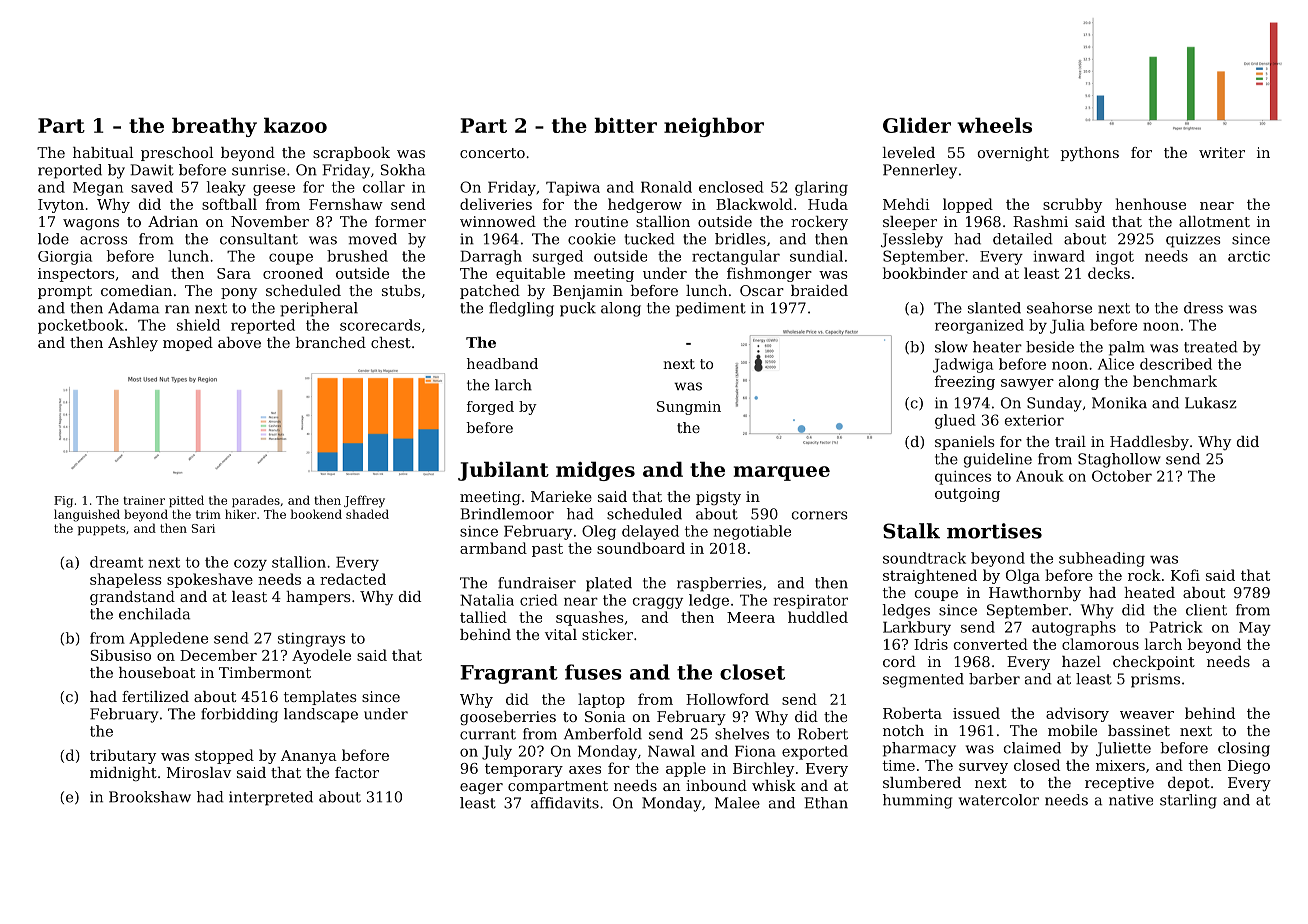 The width and height of the page is (1308, 924). Describe the element at coordinates (711, 309) in the page. I see `pediment` at that location.
